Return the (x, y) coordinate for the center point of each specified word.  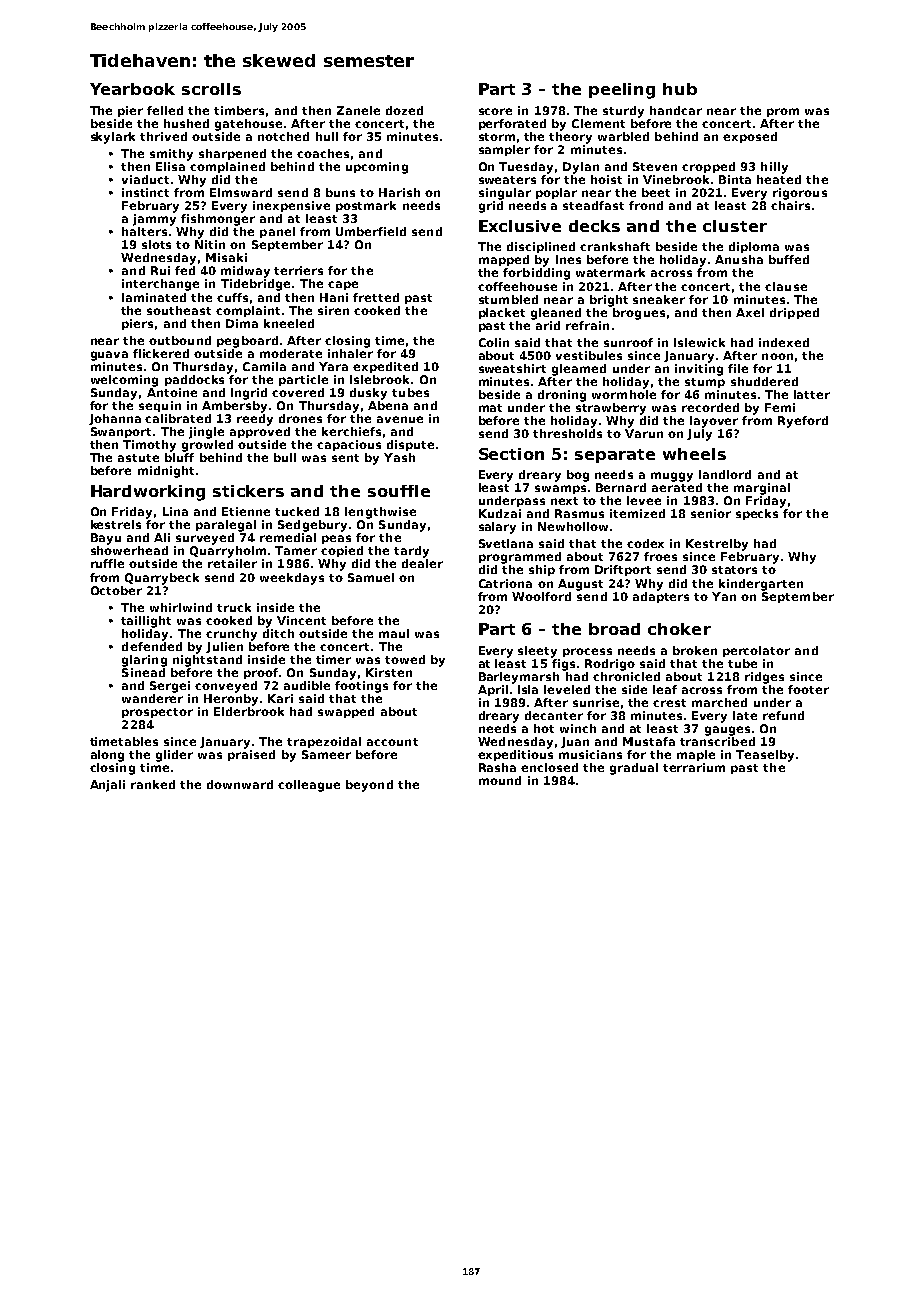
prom (783, 112)
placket (502, 313)
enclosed (549, 767)
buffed (789, 259)
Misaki (226, 257)
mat (490, 408)
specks (757, 514)
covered (298, 392)
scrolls (211, 89)
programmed (520, 558)
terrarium (694, 767)
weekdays (292, 579)
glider (174, 756)
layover (714, 422)
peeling (622, 91)
